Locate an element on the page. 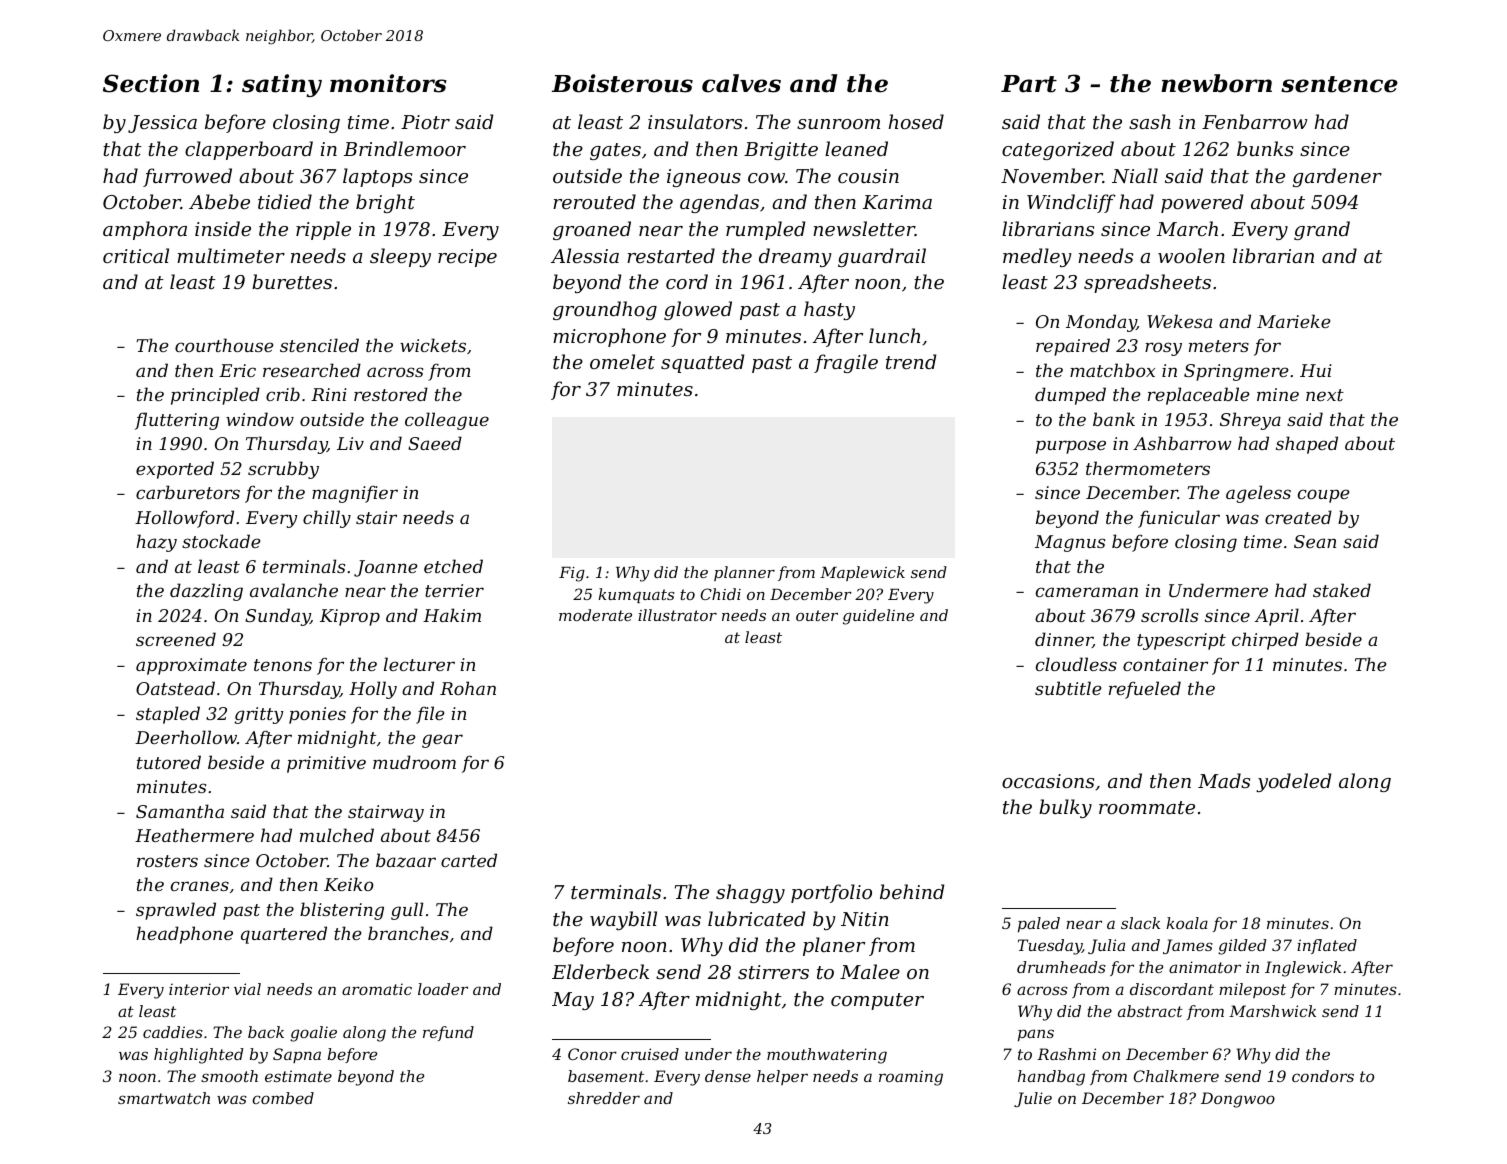  Deerhollow is located at coordinates (186, 737).
